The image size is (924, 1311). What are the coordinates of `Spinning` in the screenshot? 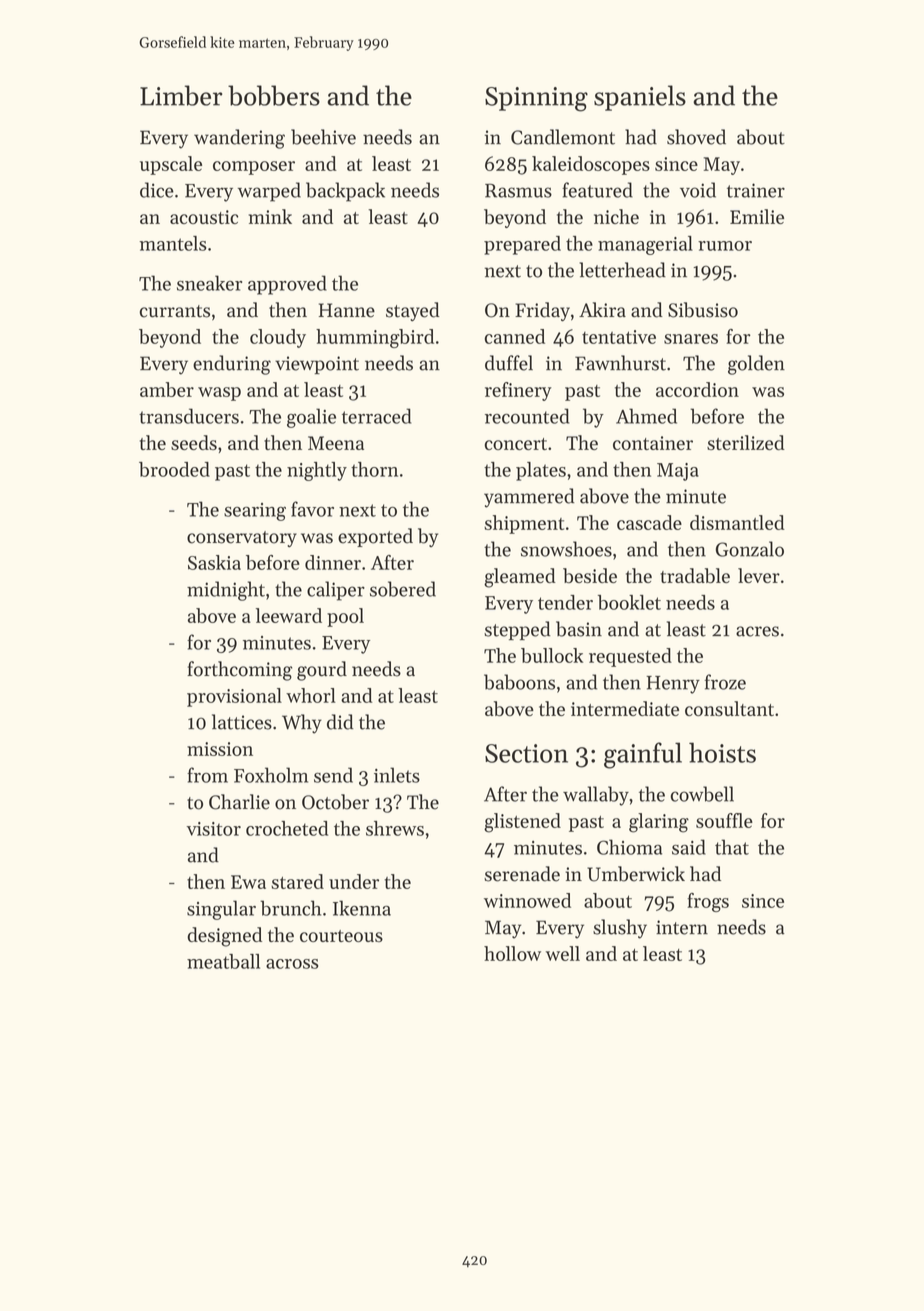 It's located at (536, 99).
